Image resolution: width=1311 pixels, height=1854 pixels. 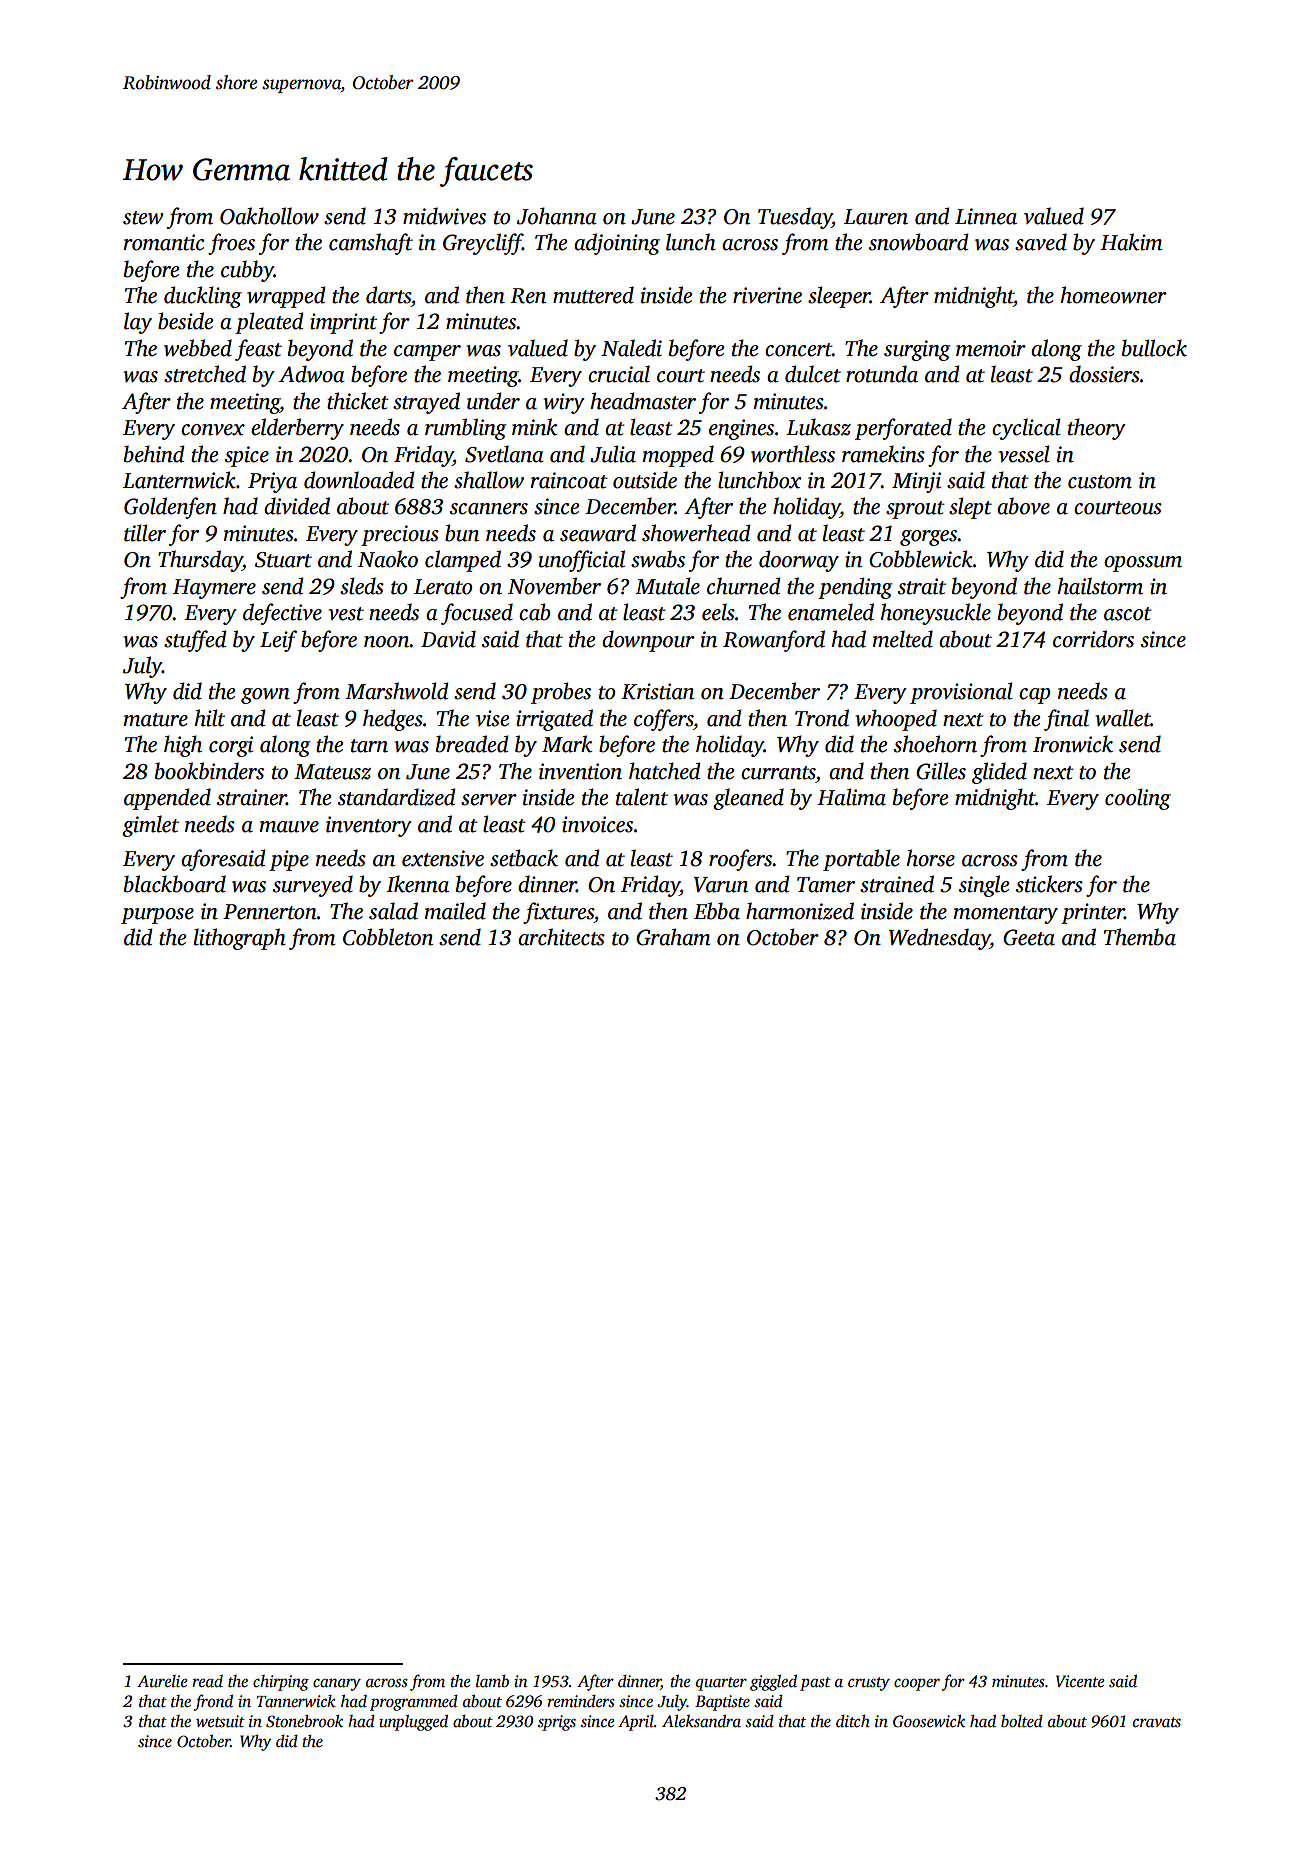 What do you see at coordinates (986, 216) in the image?
I see `Linnea` at bounding box center [986, 216].
